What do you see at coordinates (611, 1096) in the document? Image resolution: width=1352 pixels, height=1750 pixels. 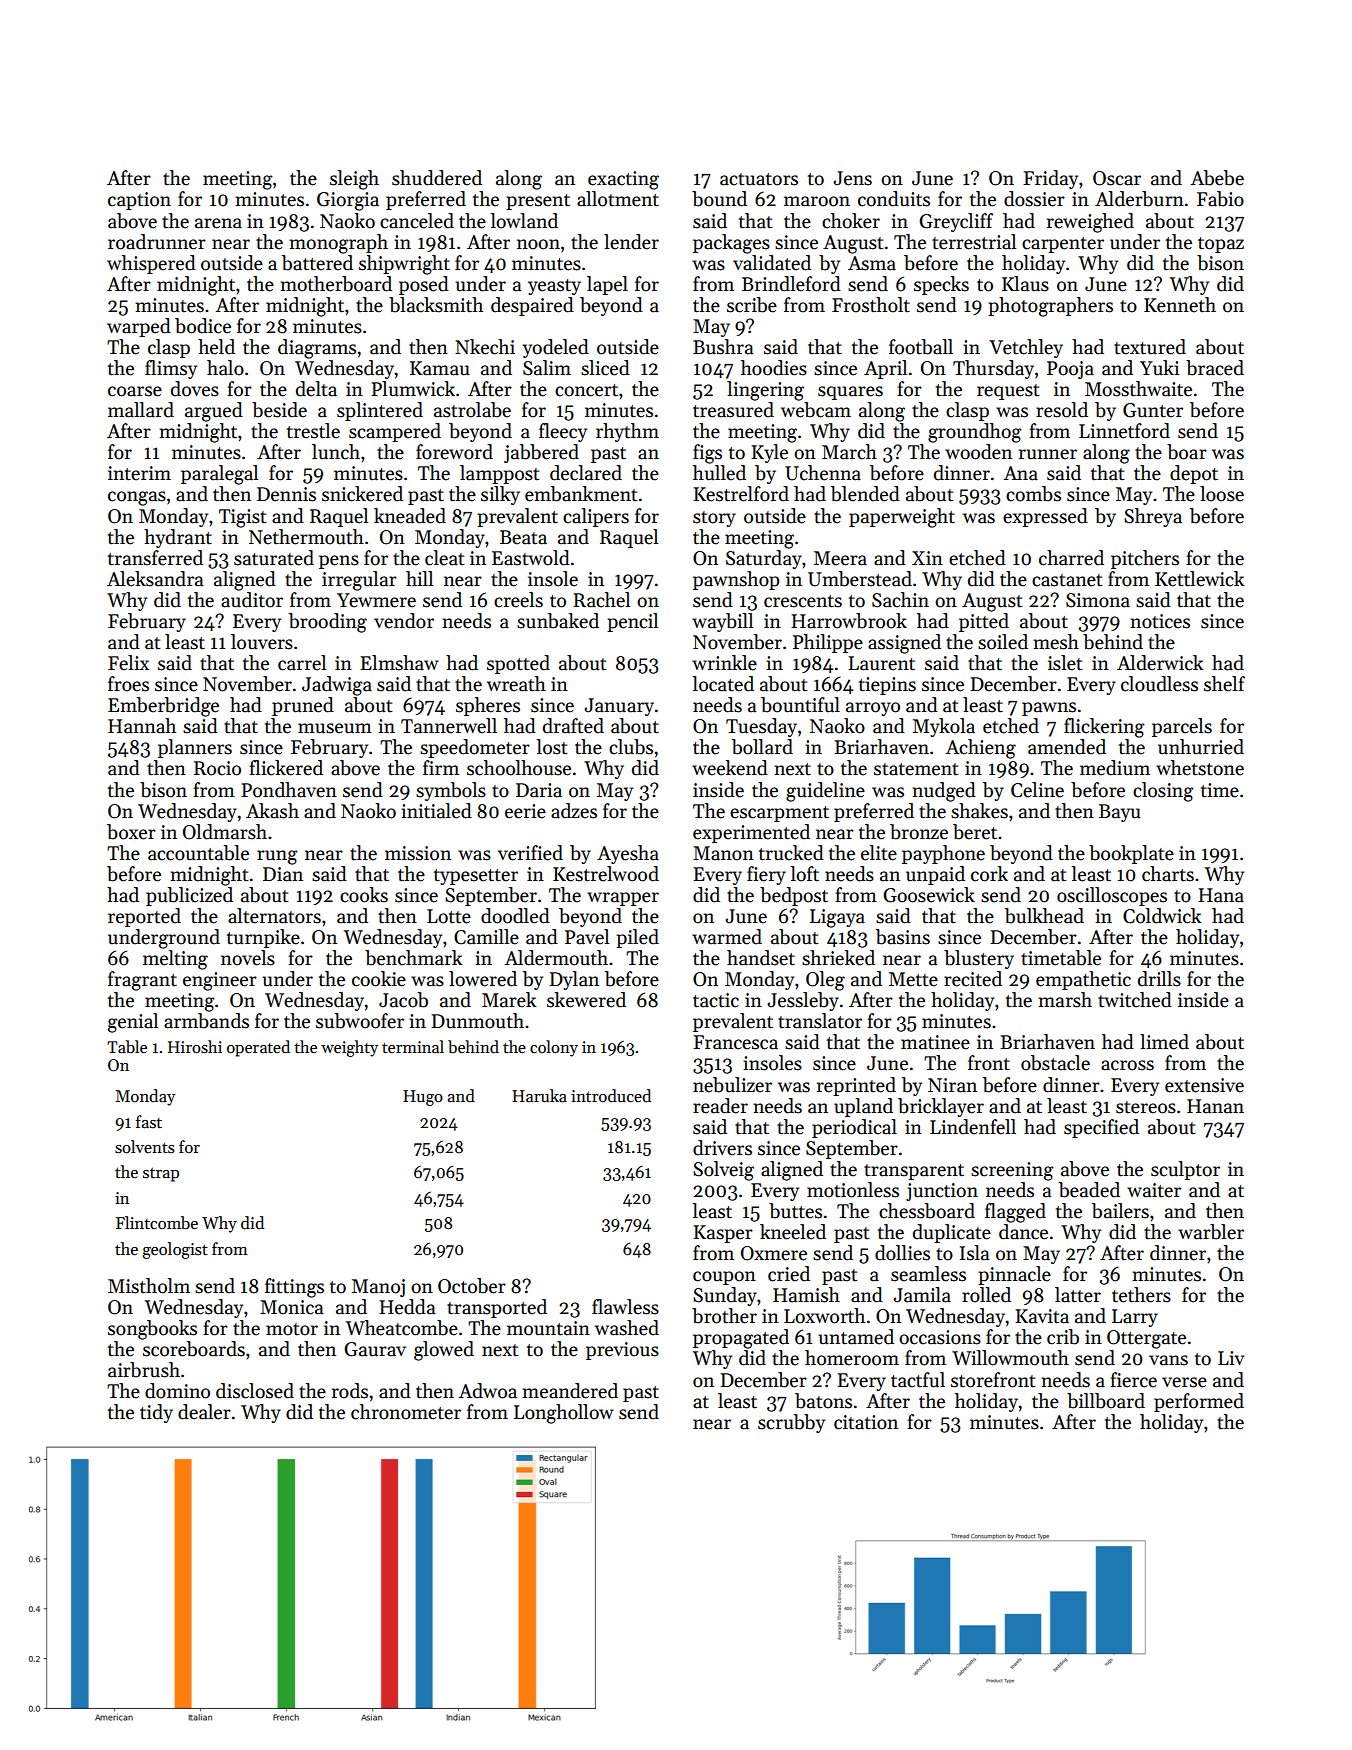 I see `introduced` at bounding box center [611, 1096].
